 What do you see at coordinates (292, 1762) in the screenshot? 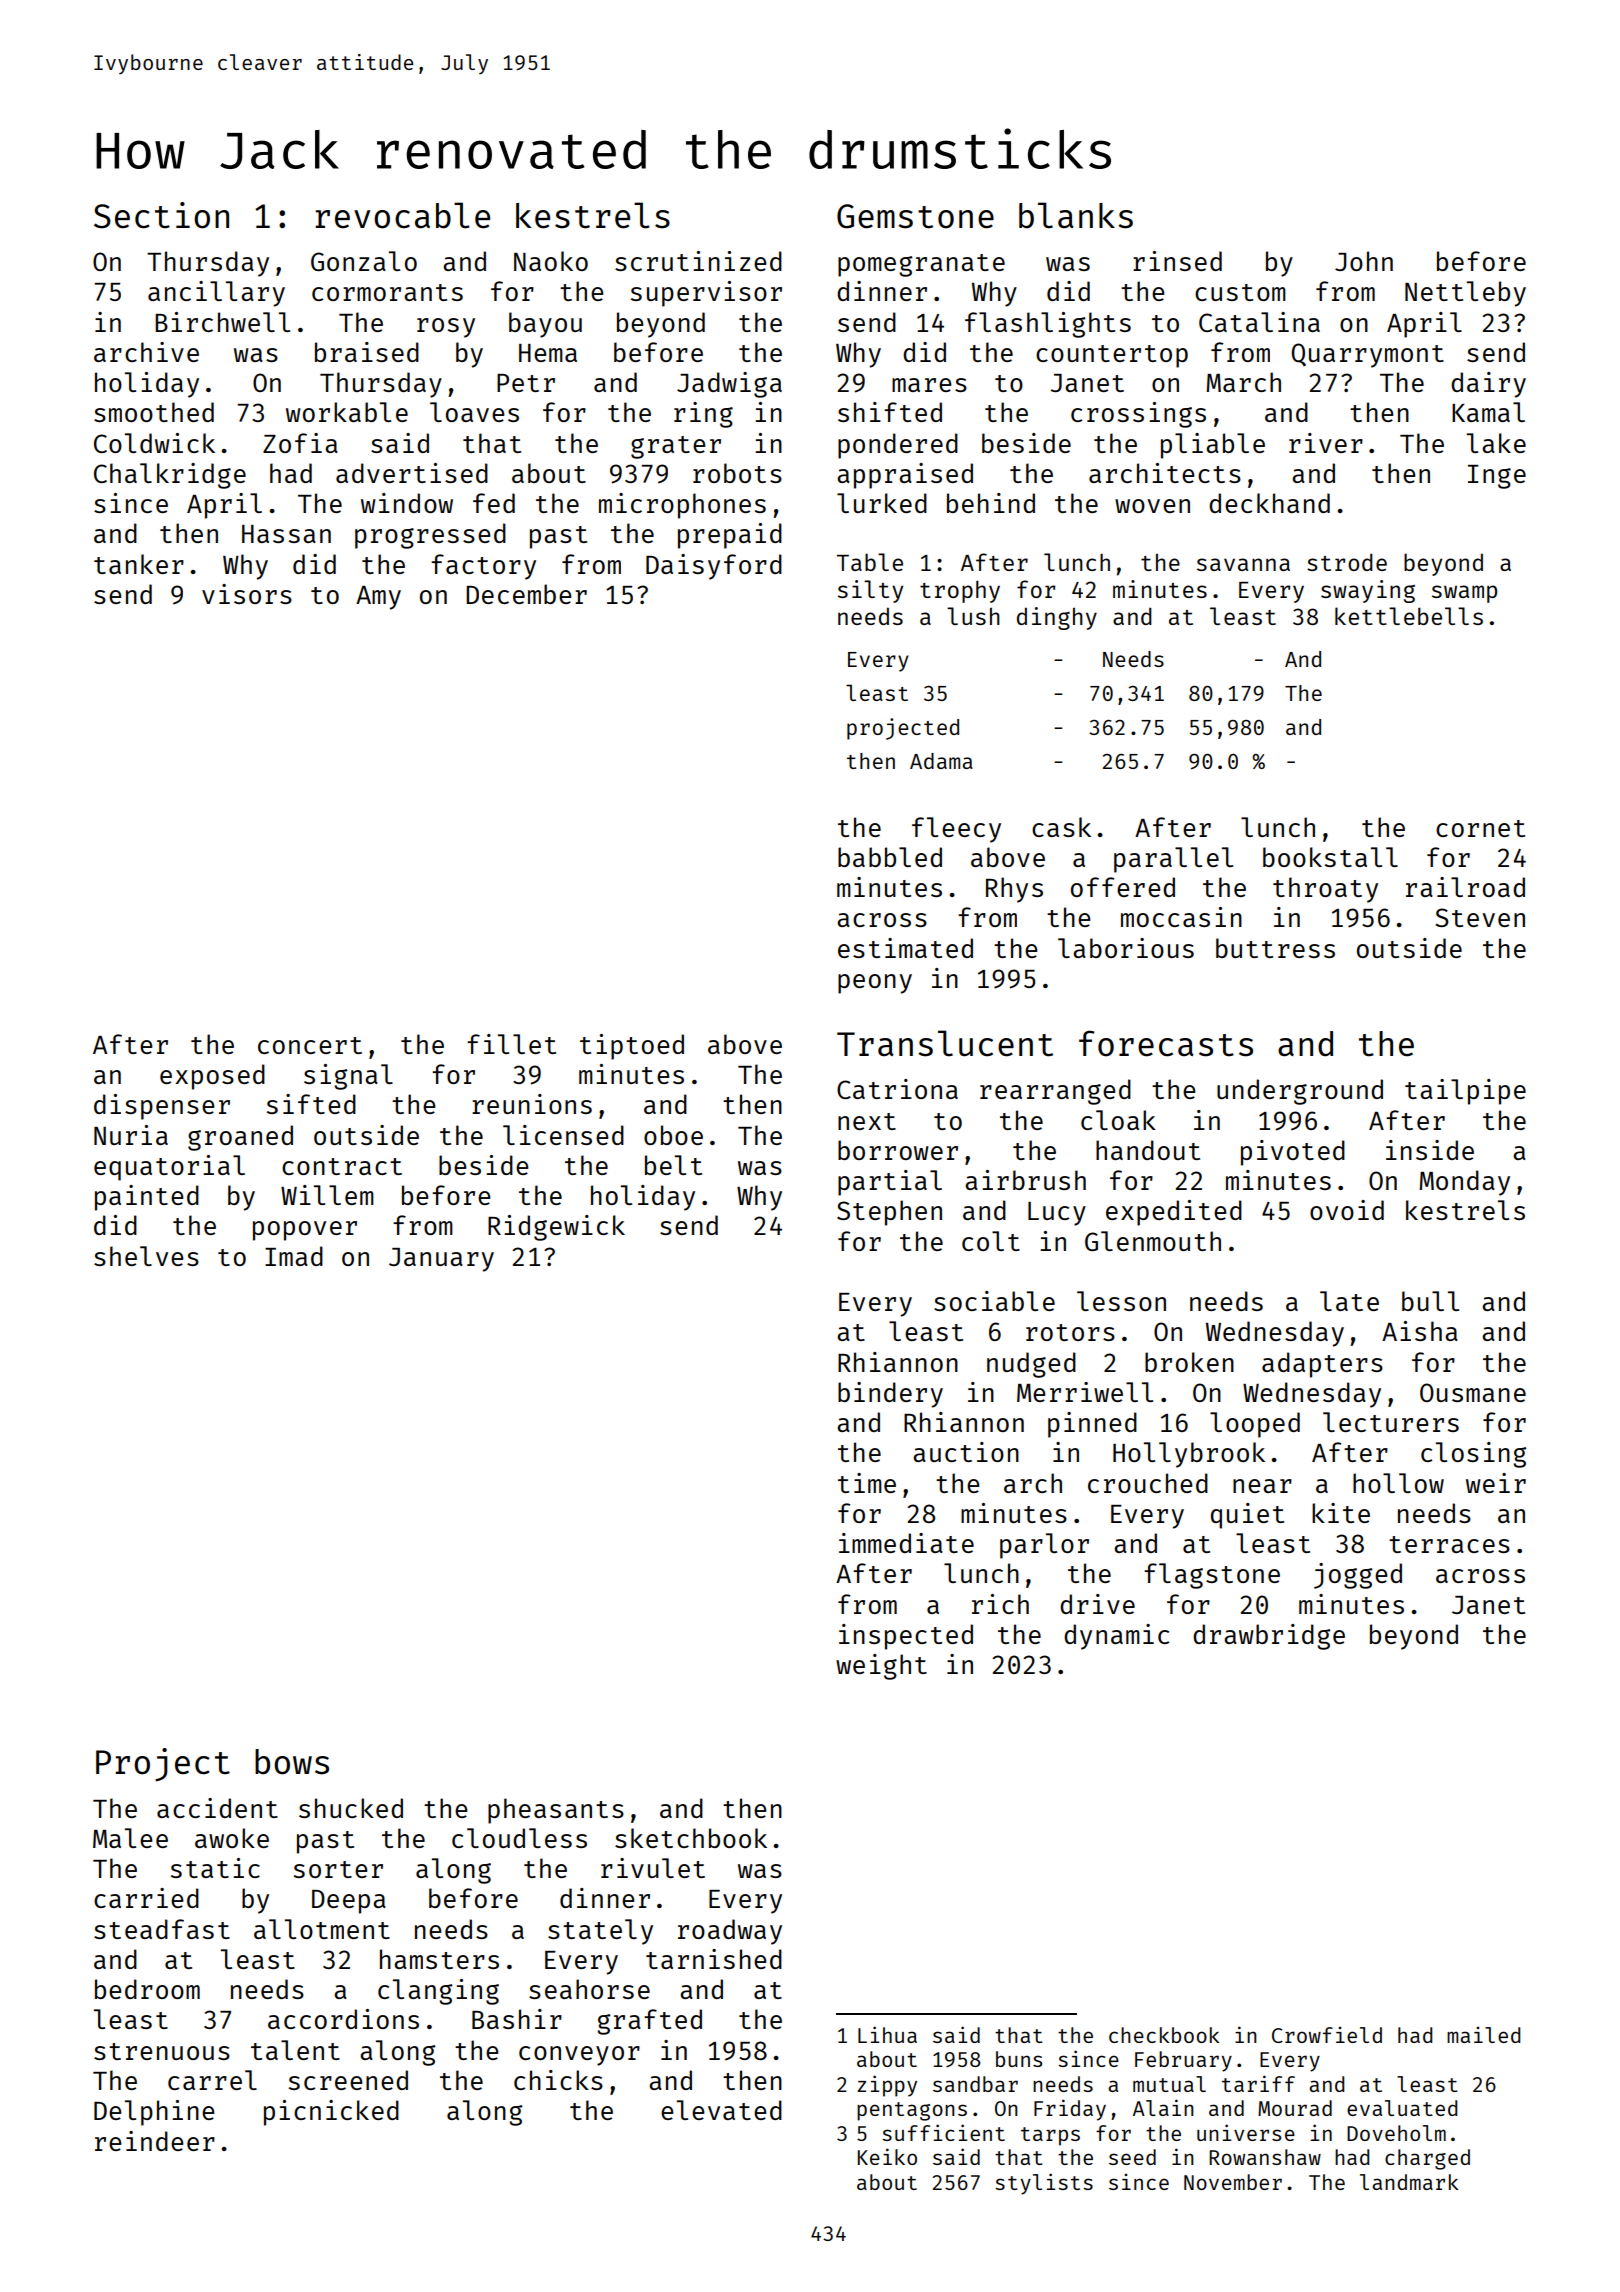
I see `bows` at bounding box center [292, 1762].
